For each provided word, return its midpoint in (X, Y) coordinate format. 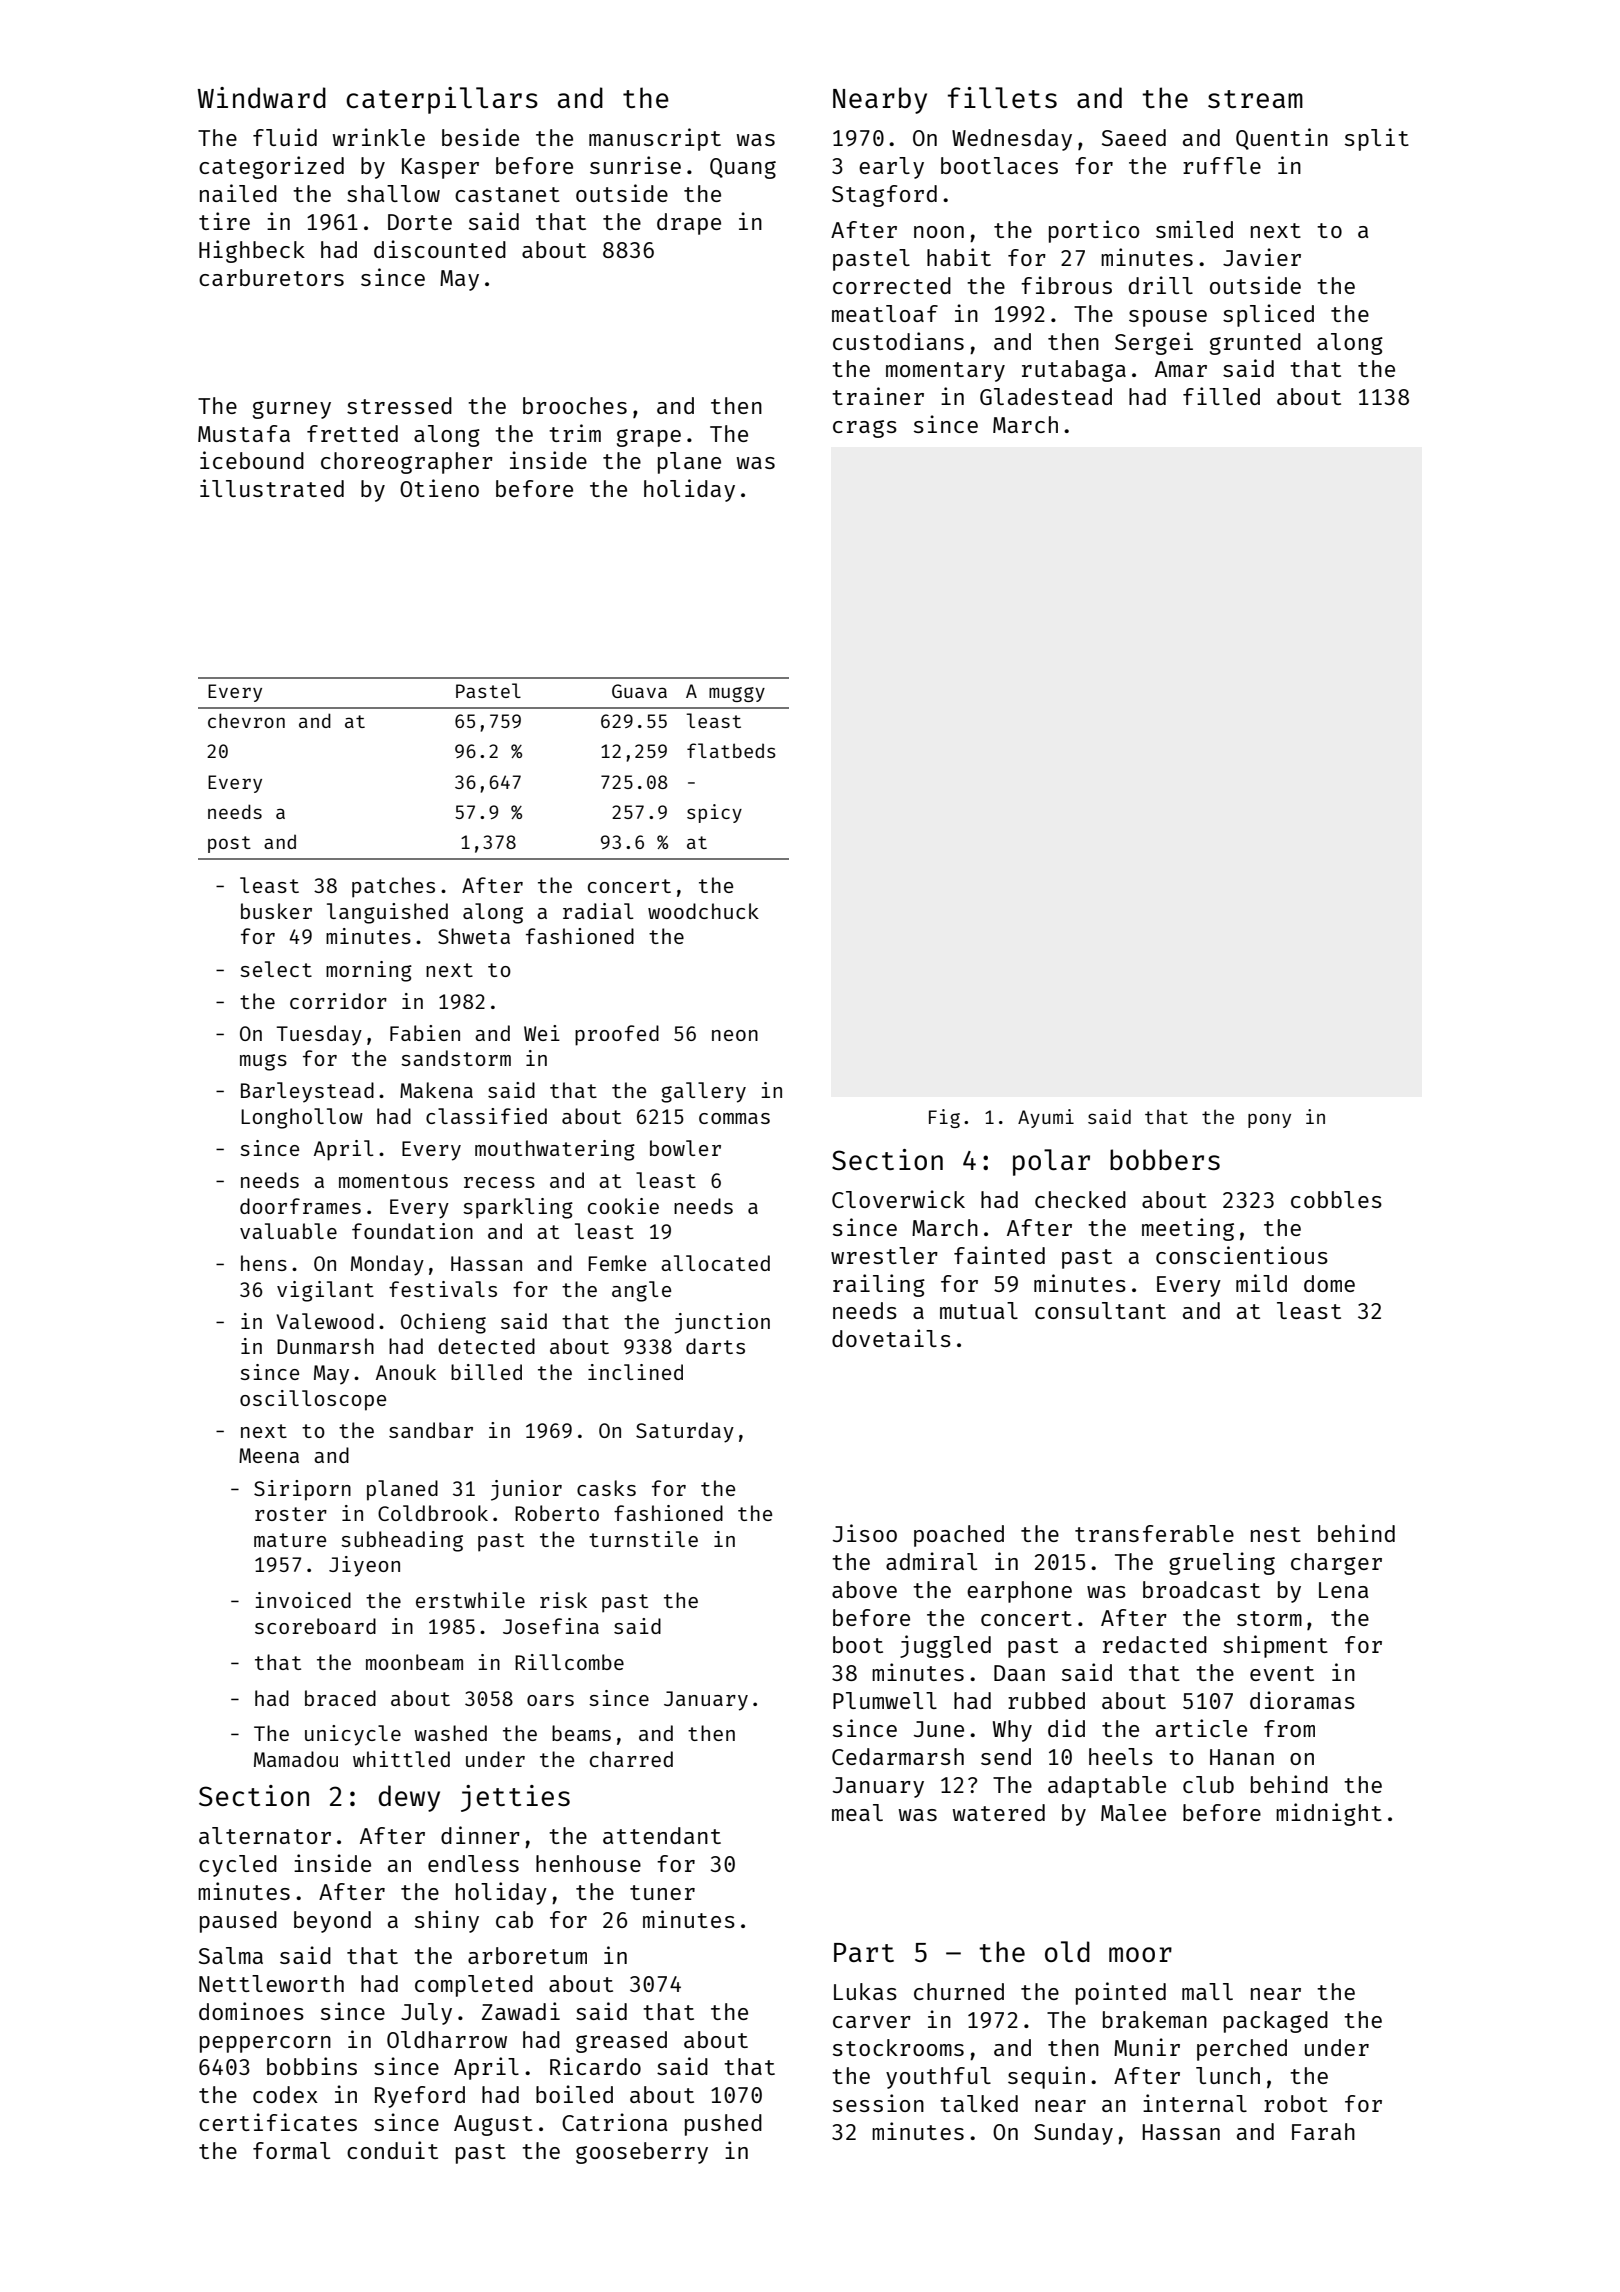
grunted (1255, 344)
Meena (269, 1455)
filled (1221, 396)
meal (857, 1812)
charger (1336, 1564)
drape (689, 224)
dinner (480, 1835)
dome (1329, 1283)
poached (959, 1536)
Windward (262, 97)
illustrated (272, 488)
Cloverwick (898, 1199)
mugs (263, 1062)
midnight (1329, 1814)
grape (649, 438)
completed (474, 1986)
